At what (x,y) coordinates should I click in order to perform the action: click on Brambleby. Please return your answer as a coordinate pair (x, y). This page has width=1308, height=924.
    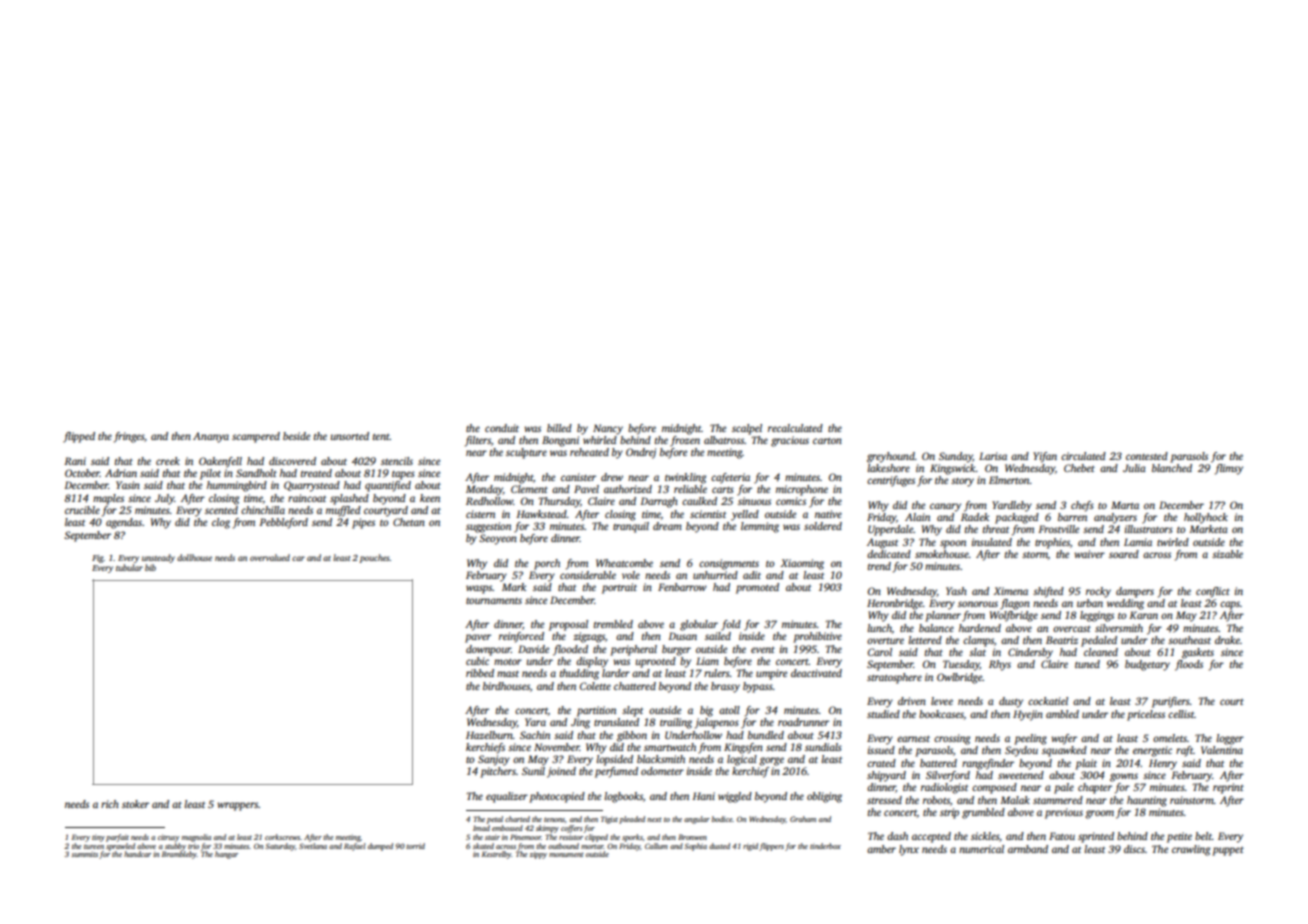
    Looking at the image, I should click on (179, 855).
